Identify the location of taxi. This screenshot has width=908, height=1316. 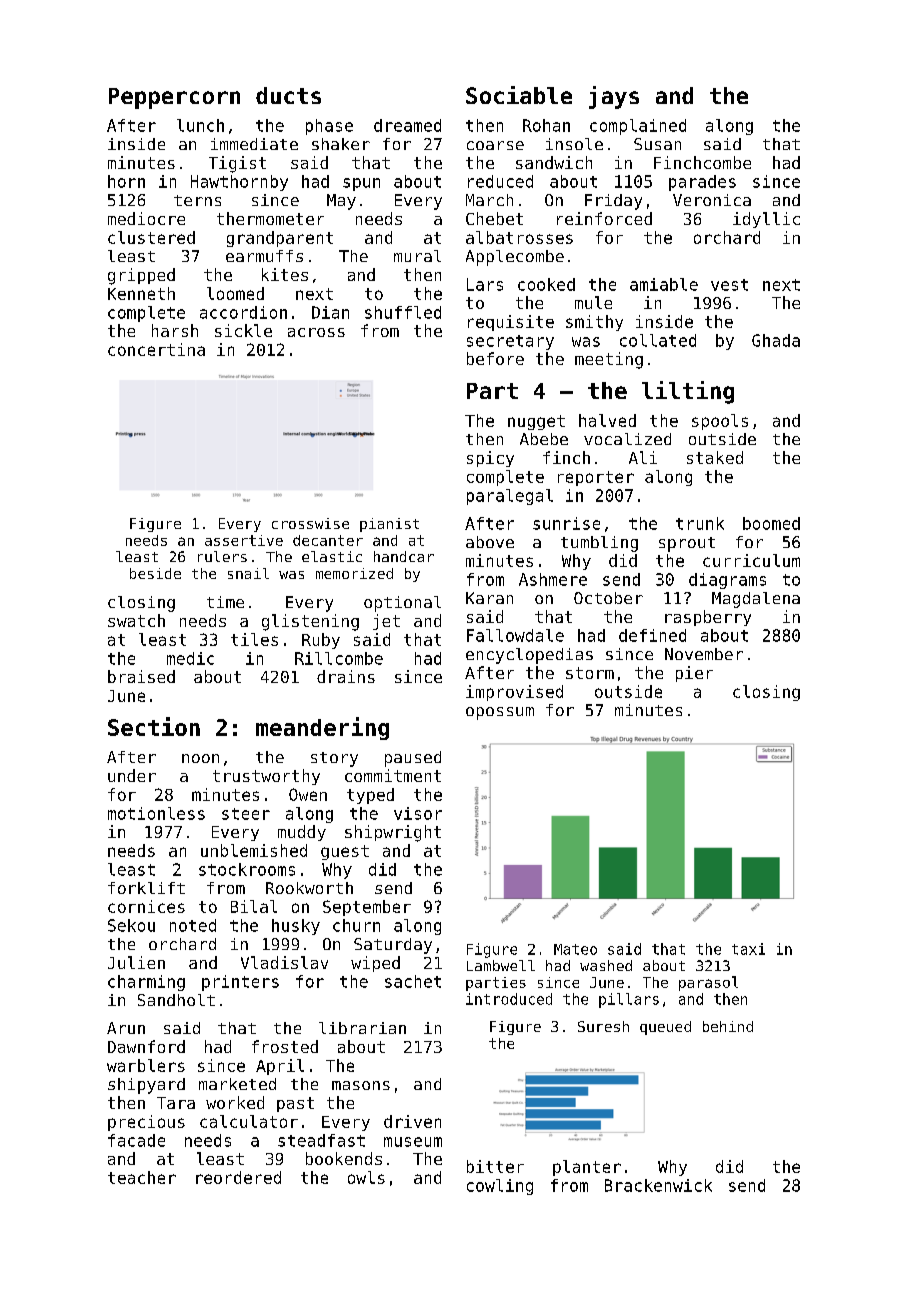
(748, 949).
